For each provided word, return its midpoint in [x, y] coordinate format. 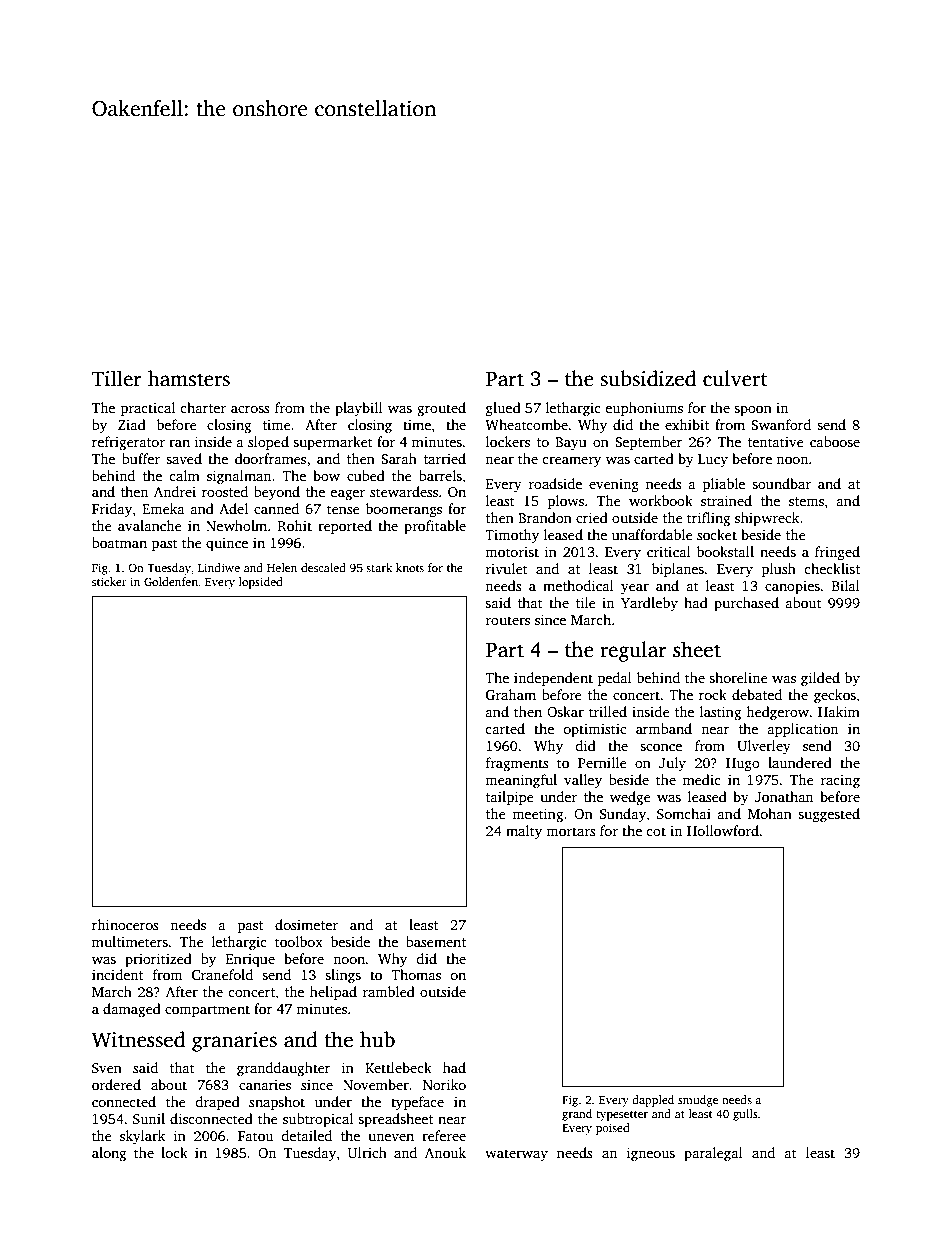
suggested [829, 815]
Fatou [255, 1136]
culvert [735, 378]
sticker [109, 581]
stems [806, 501]
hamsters [189, 378]
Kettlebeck [398, 1067]
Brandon [545, 517]
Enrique [250, 960]
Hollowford [723, 830]
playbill [359, 409]
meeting [537, 815]
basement [436, 941]
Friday [112, 510]
